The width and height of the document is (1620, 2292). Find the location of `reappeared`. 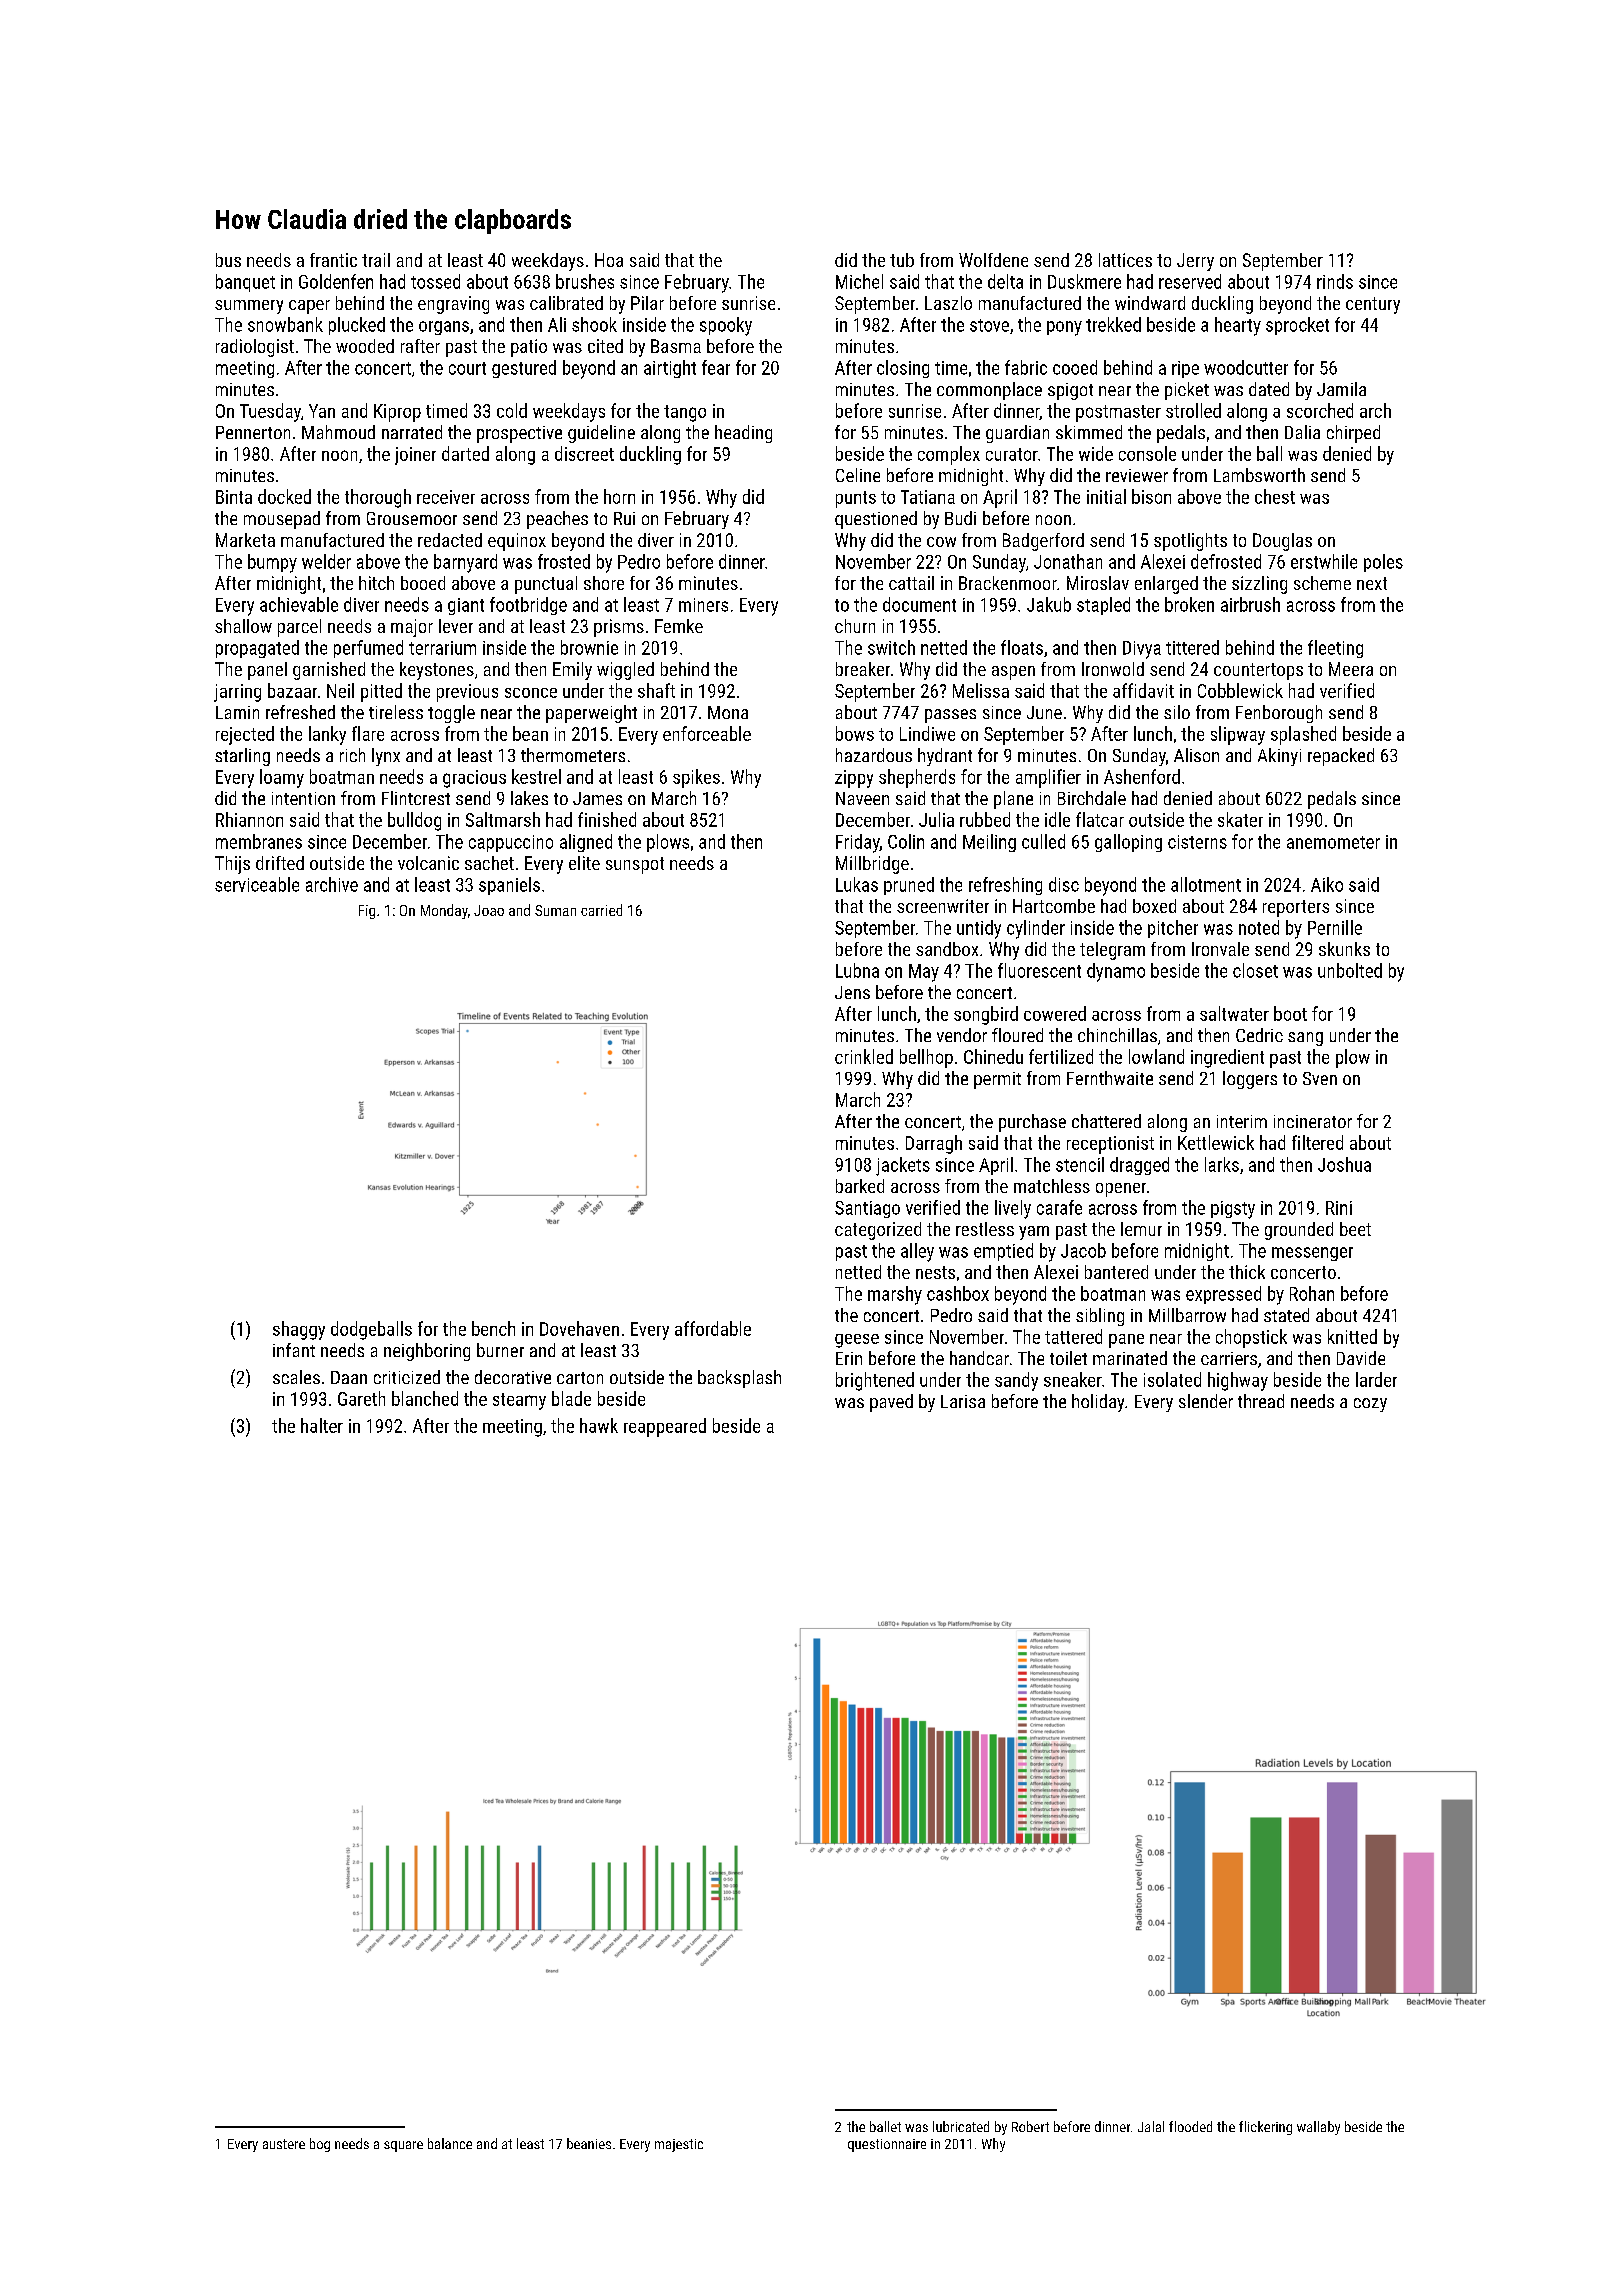

reappeared is located at coordinates (665, 1427).
